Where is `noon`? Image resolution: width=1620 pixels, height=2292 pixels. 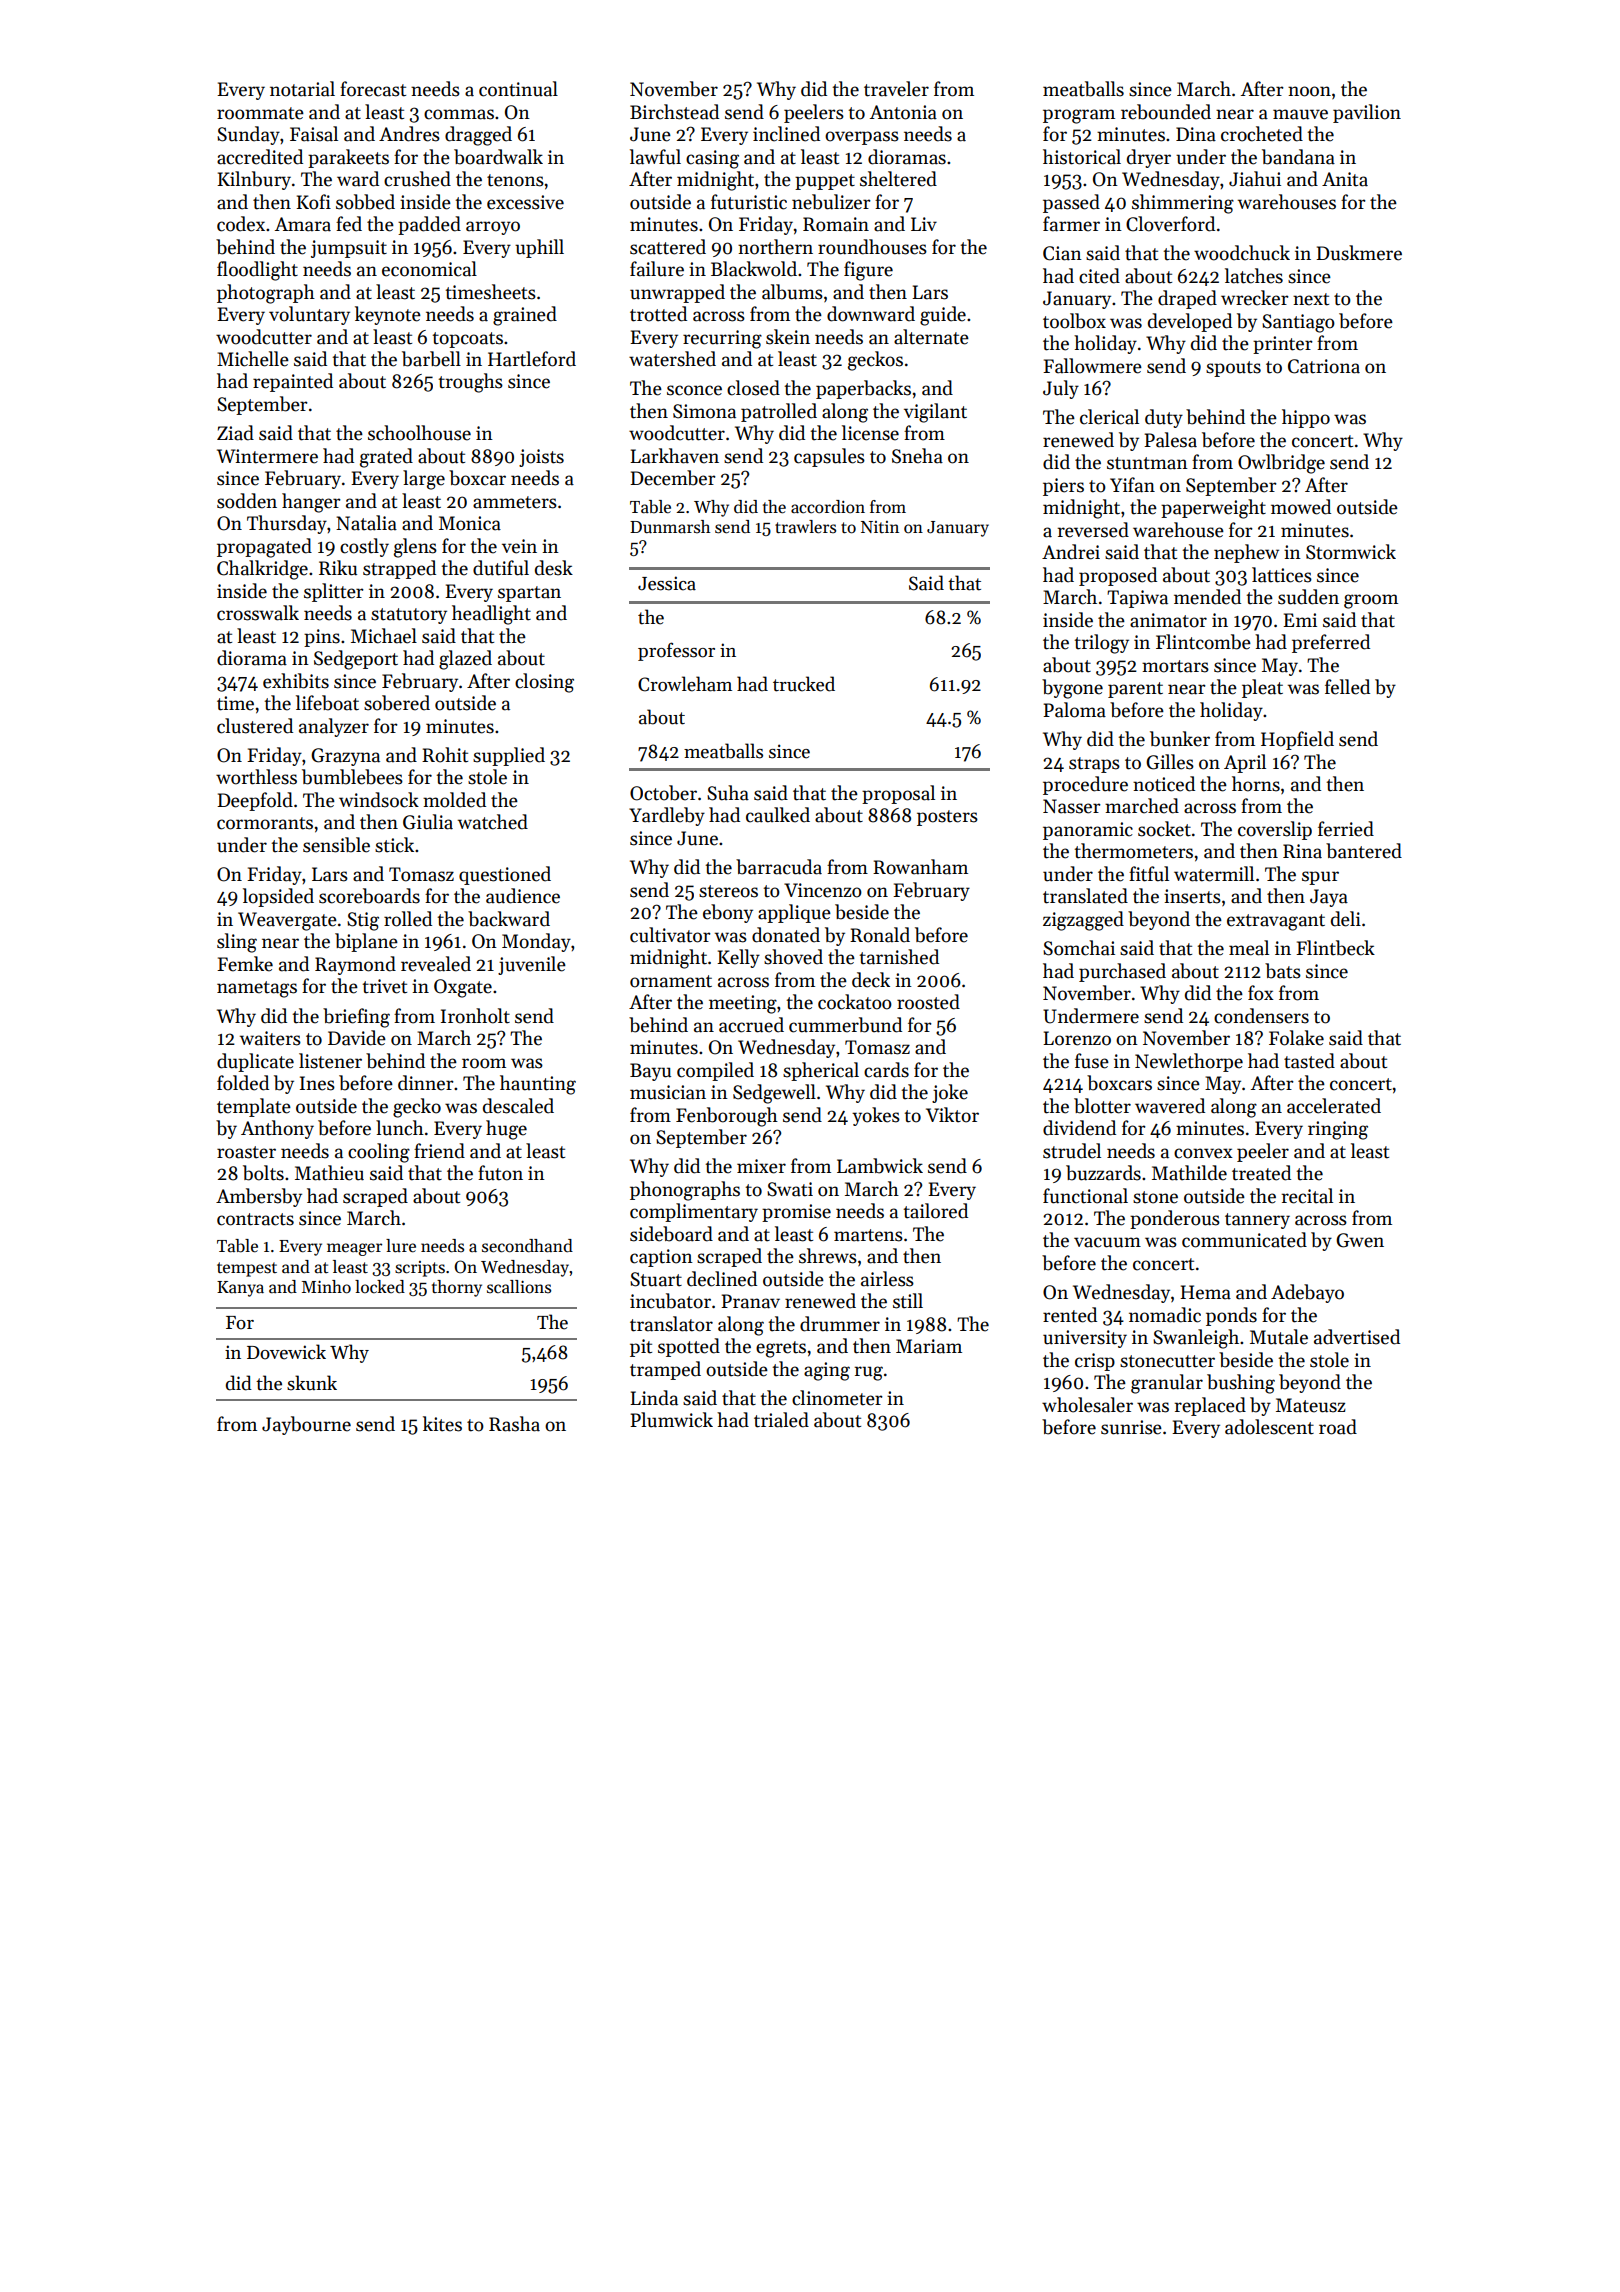 noon is located at coordinates (1309, 91).
